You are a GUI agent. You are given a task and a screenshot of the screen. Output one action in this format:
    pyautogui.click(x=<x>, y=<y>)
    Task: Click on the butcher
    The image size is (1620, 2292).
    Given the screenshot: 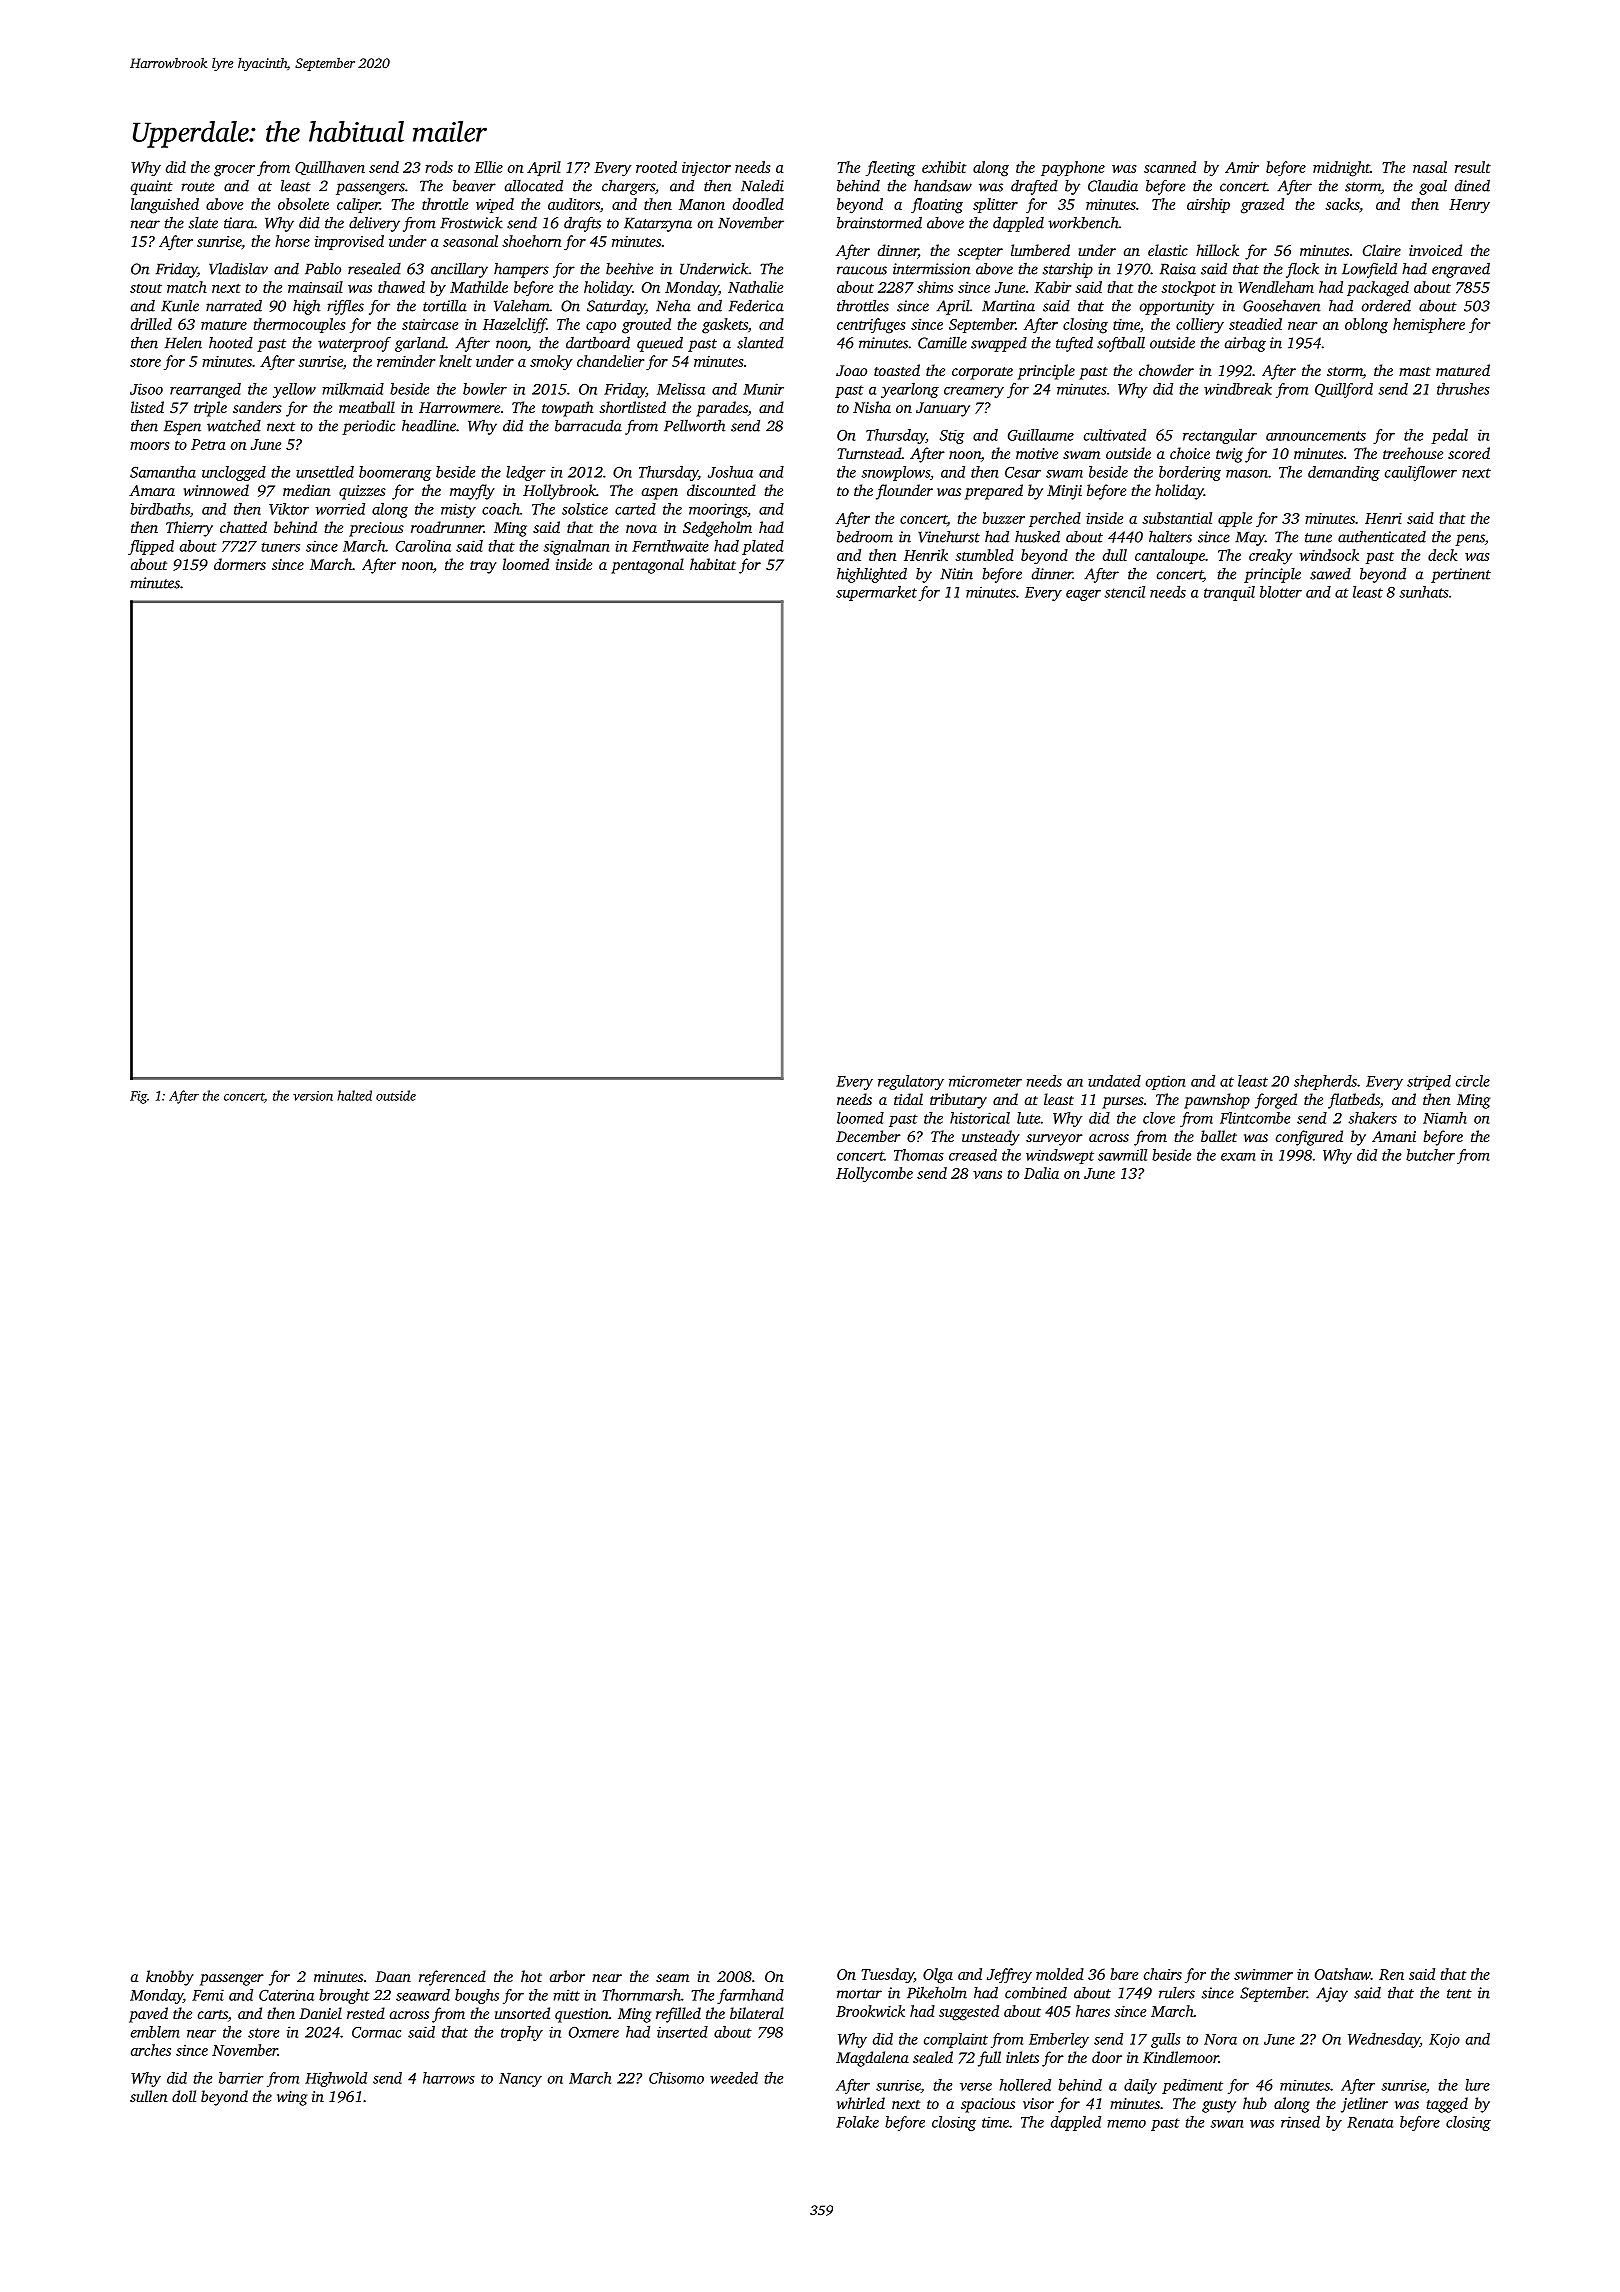 What is the action you would take?
    pyautogui.click(x=1430, y=1155)
